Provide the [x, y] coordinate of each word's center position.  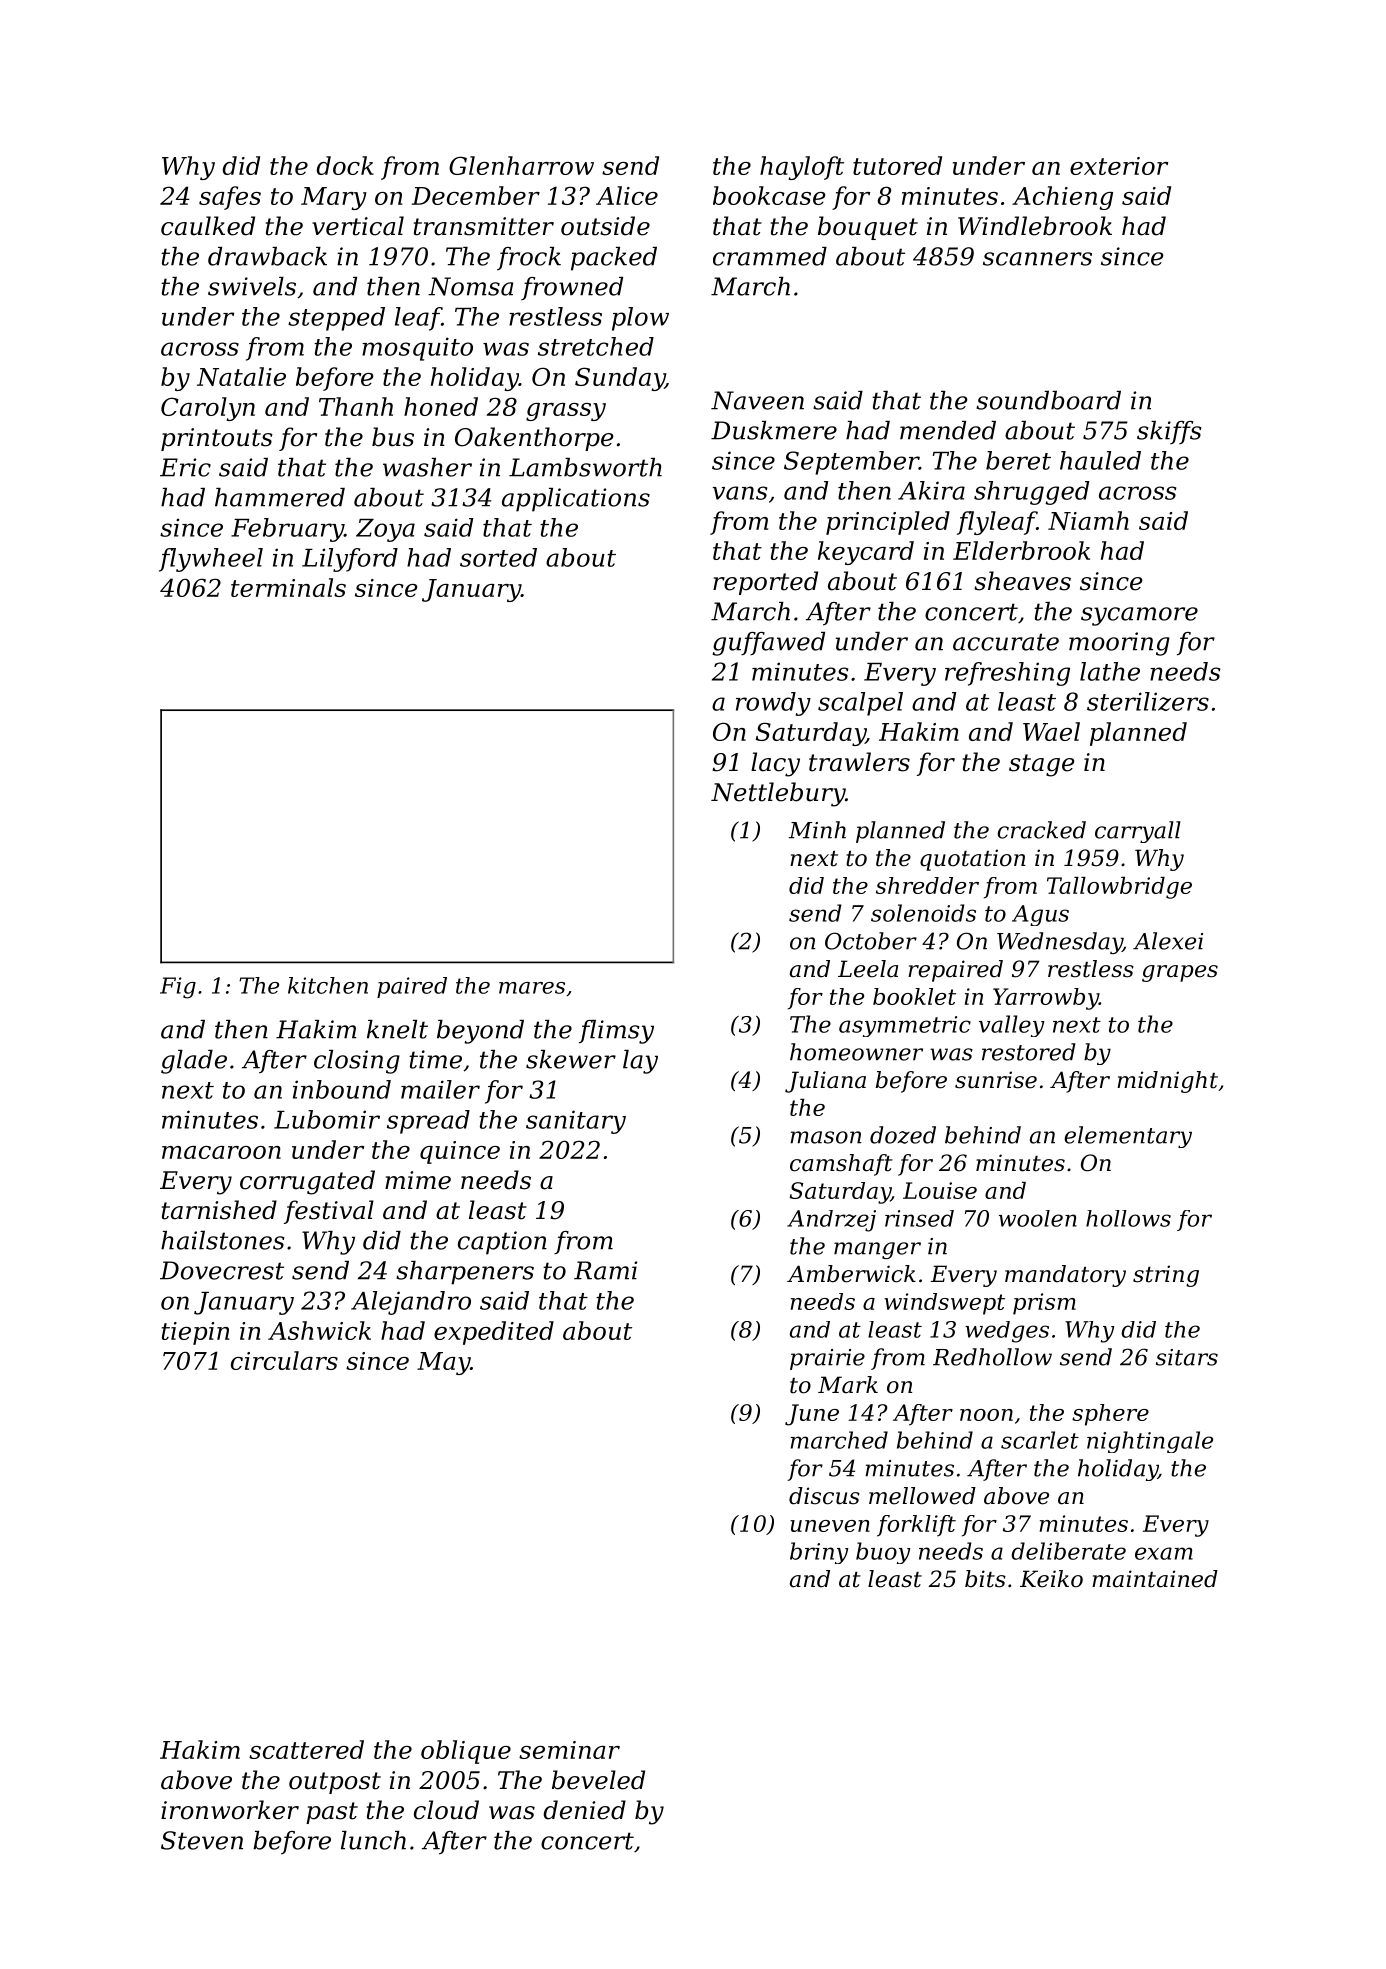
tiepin [195, 1333]
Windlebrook [1035, 226]
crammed [770, 256]
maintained [1155, 1579]
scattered [306, 1749]
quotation [972, 860]
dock [345, 165]
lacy [775, 764]
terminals [288, 587]
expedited [494, 1333]
